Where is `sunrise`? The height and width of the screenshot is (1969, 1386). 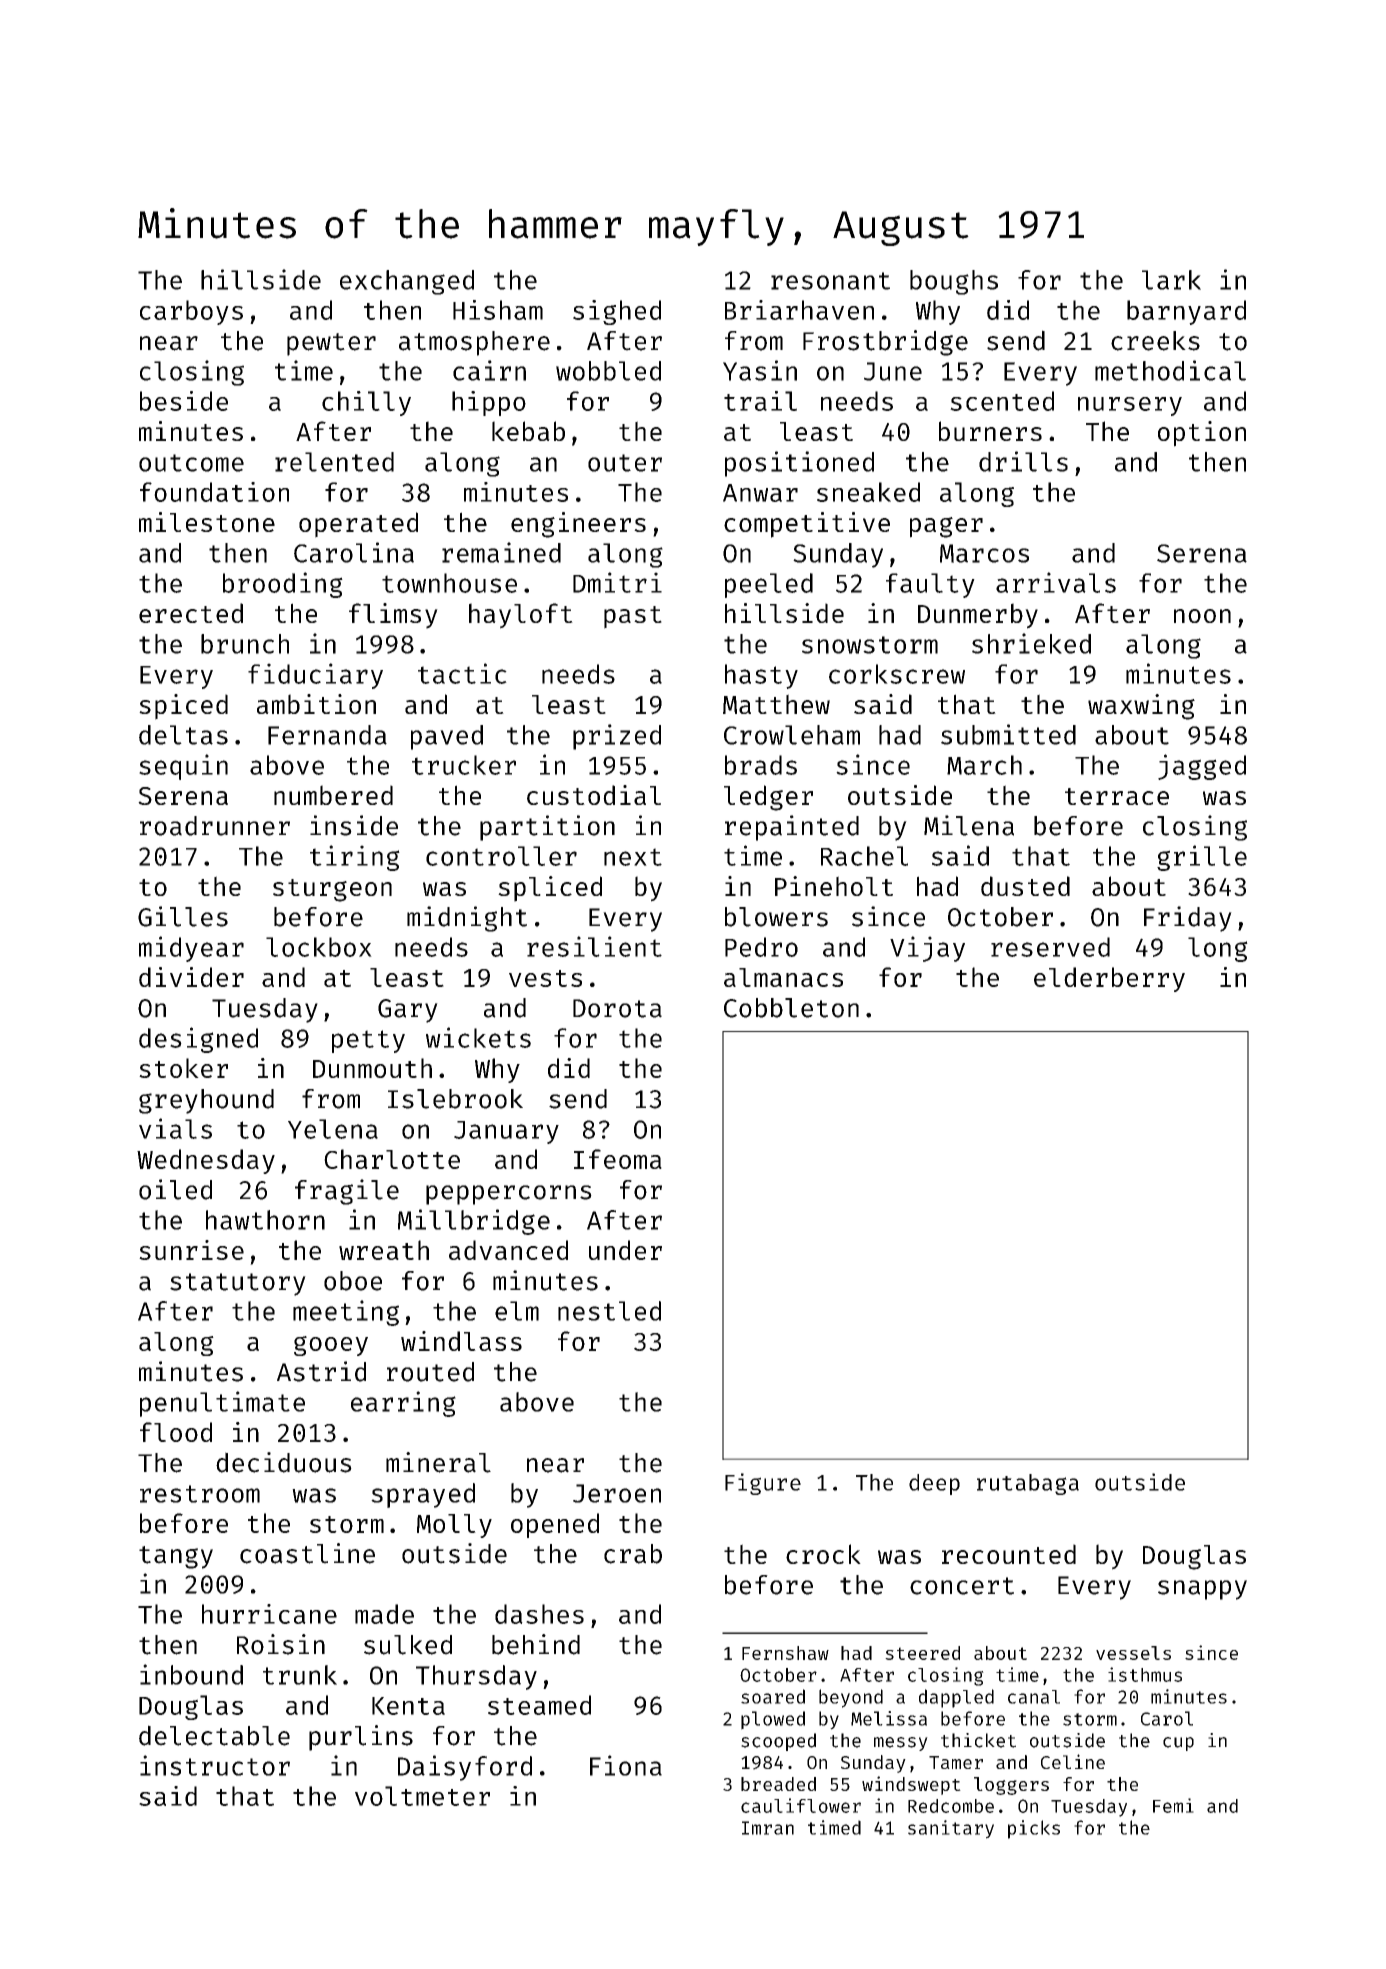 sunrise is located at coordinates (191, 1250).
